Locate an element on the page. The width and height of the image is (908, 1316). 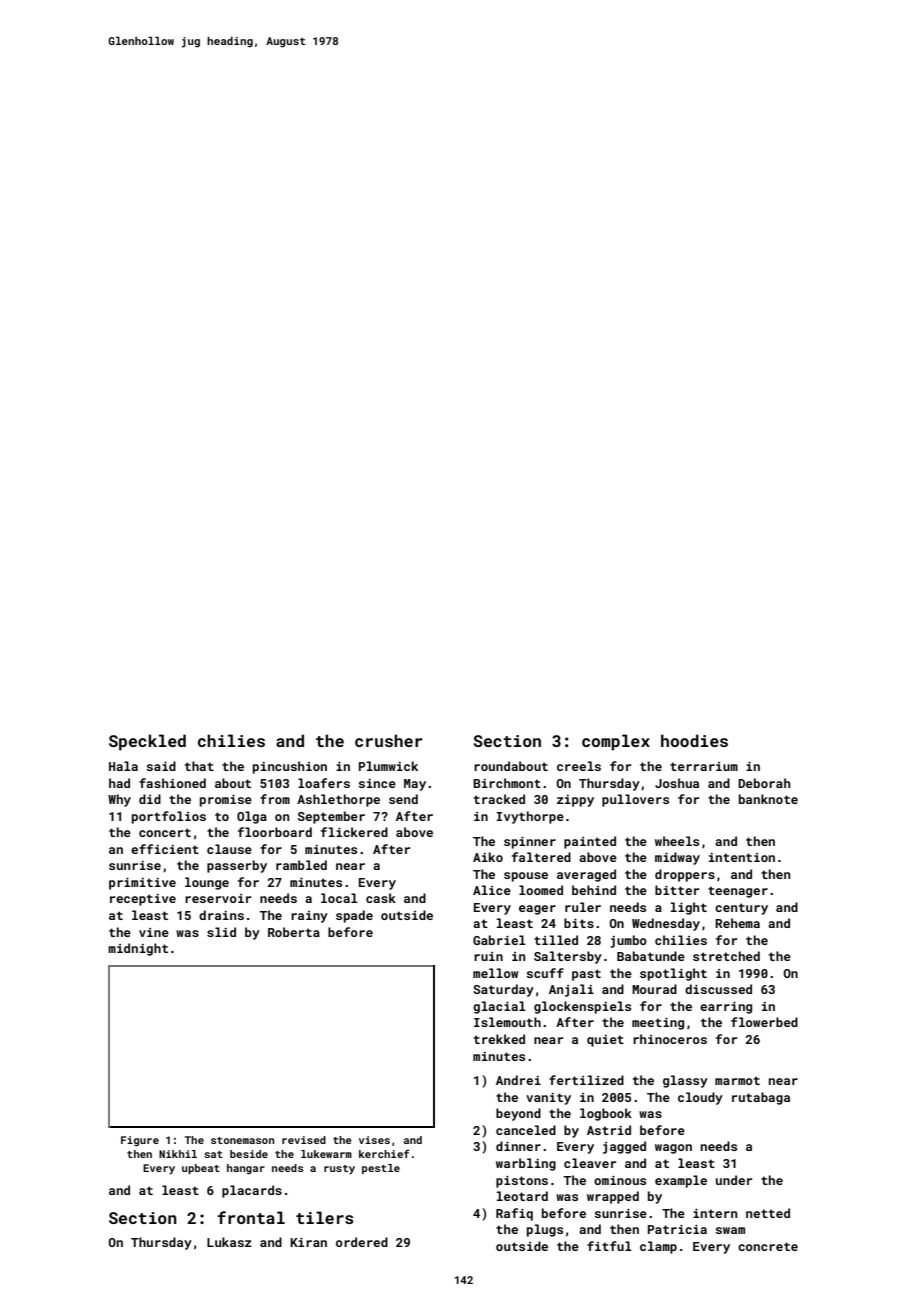
pestle is located at coordinates (381, 1169).
